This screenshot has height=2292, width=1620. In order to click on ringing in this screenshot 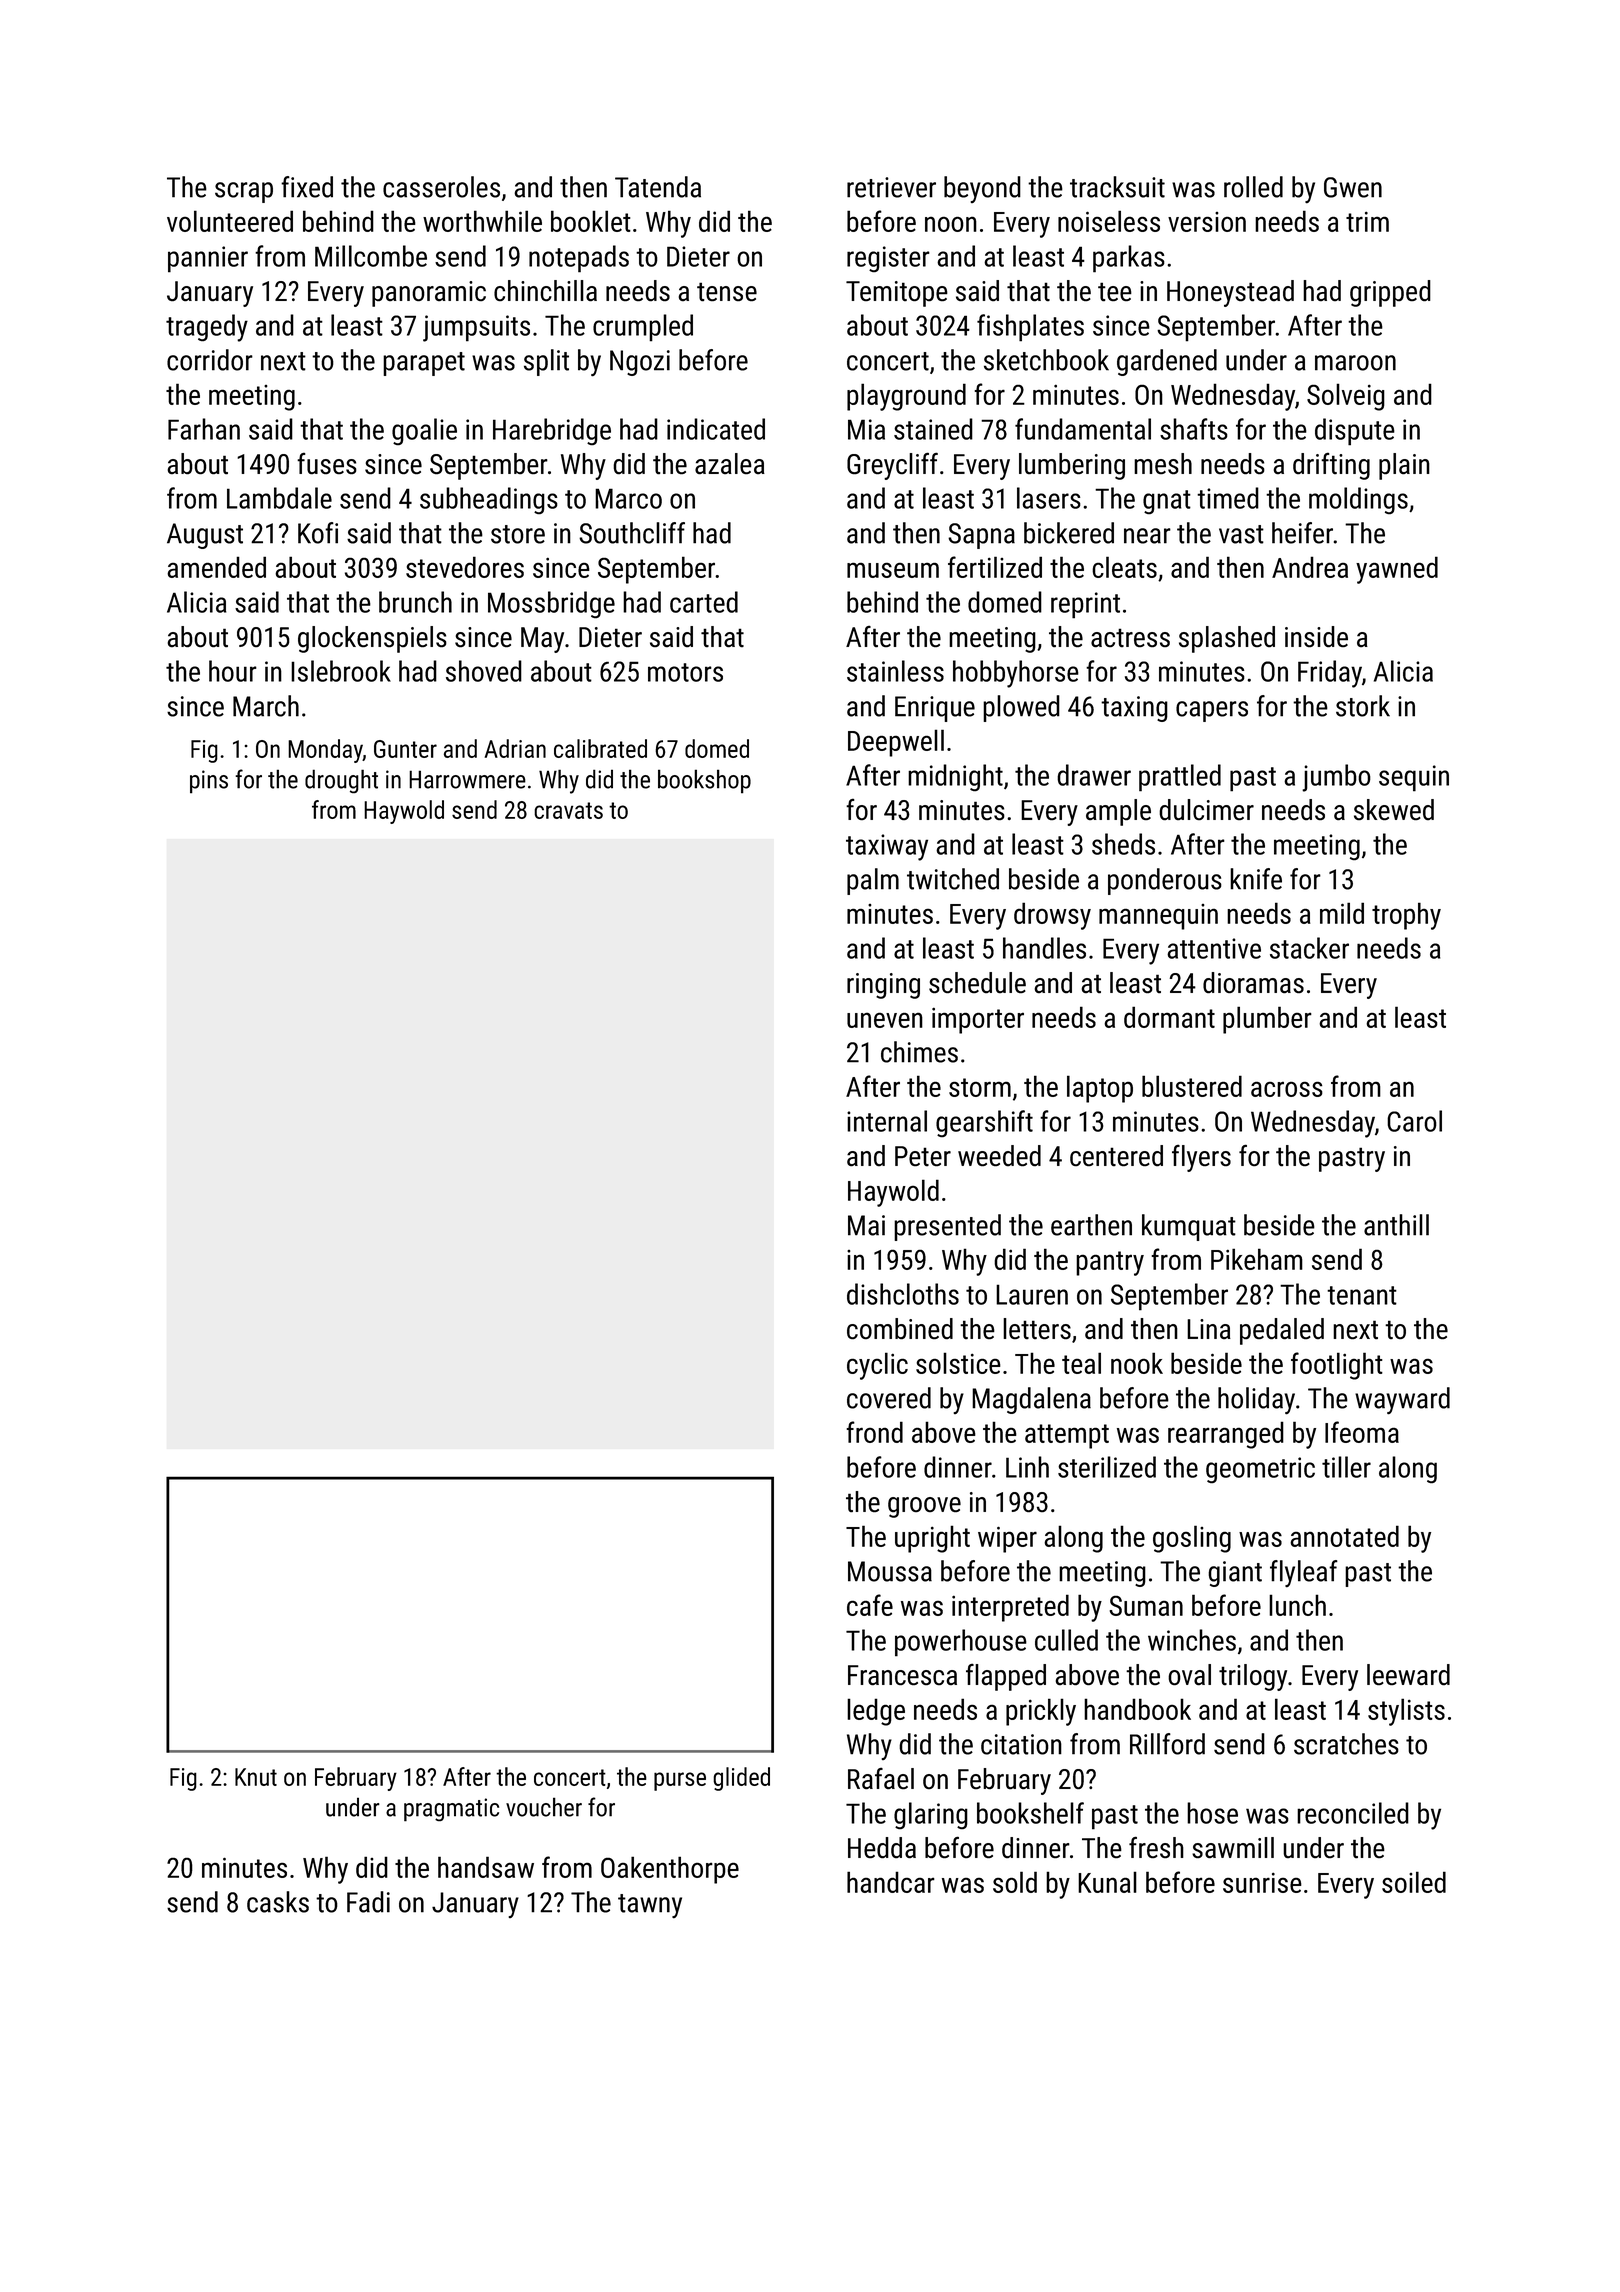, I will do `click(883, 986)`.
